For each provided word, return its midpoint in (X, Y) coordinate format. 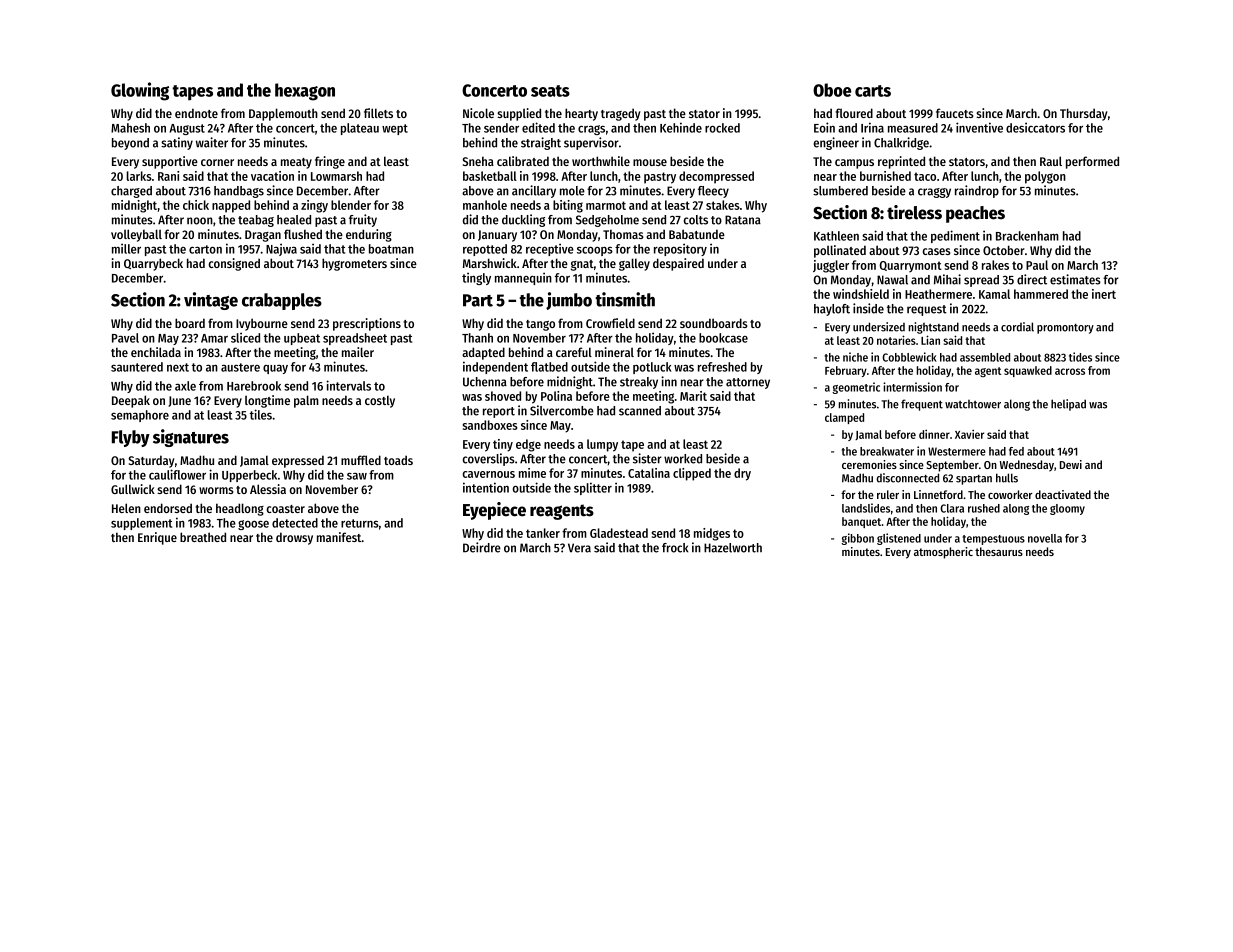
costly (380, 401)
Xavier (969, 434)
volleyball (136, 235)
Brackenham (1027, 236)
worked (683, 459)
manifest (339, 537)
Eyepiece (494, 511)
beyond (130, 144)
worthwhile (601, 161)
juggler (831, 266)
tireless (914, 212)
